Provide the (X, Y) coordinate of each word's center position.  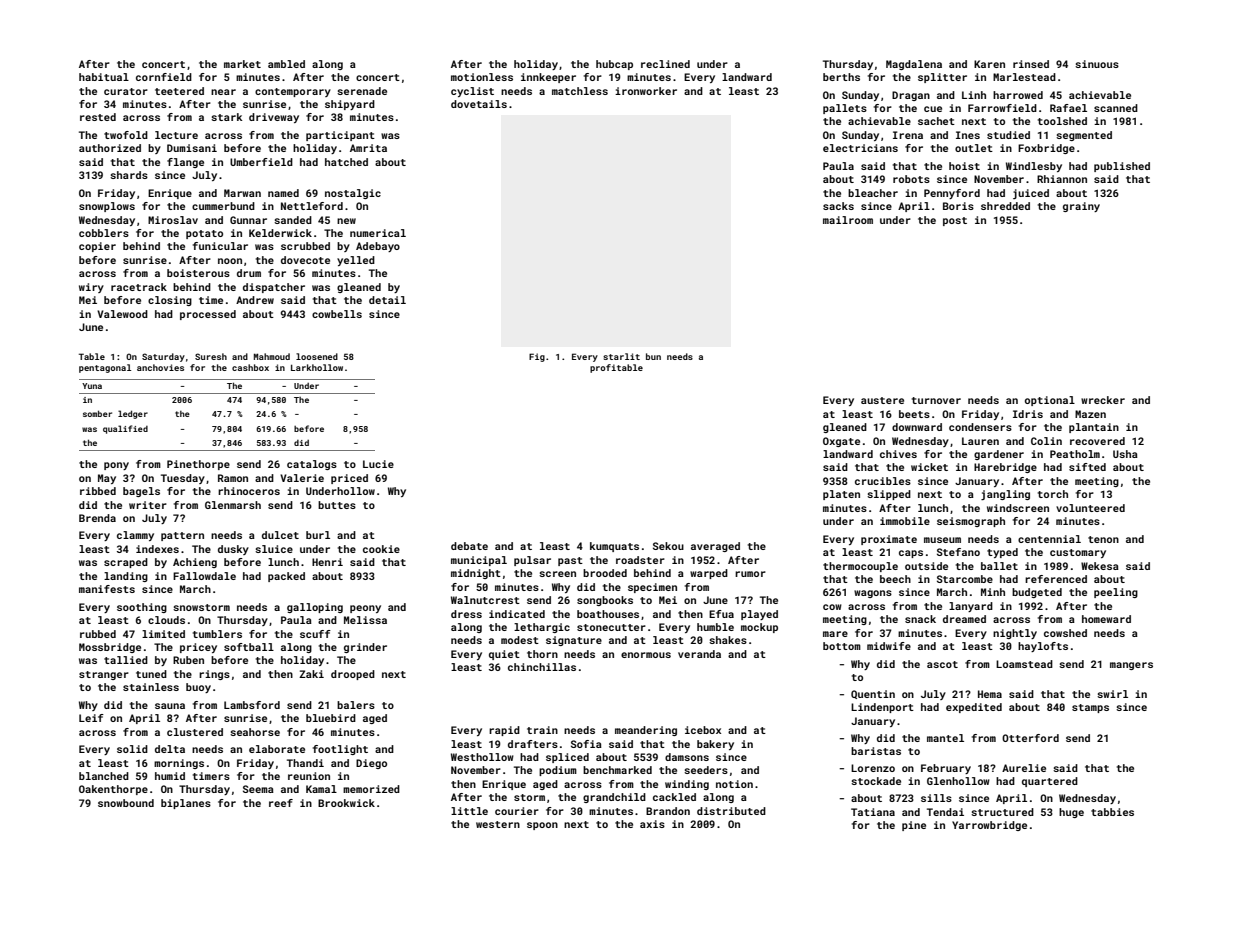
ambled (286, 64)
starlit (621, 356)
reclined (665, 64)
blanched (104, 776)
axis (652, 824)
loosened (317, 356)
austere (882, 400)
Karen (989, 64)
